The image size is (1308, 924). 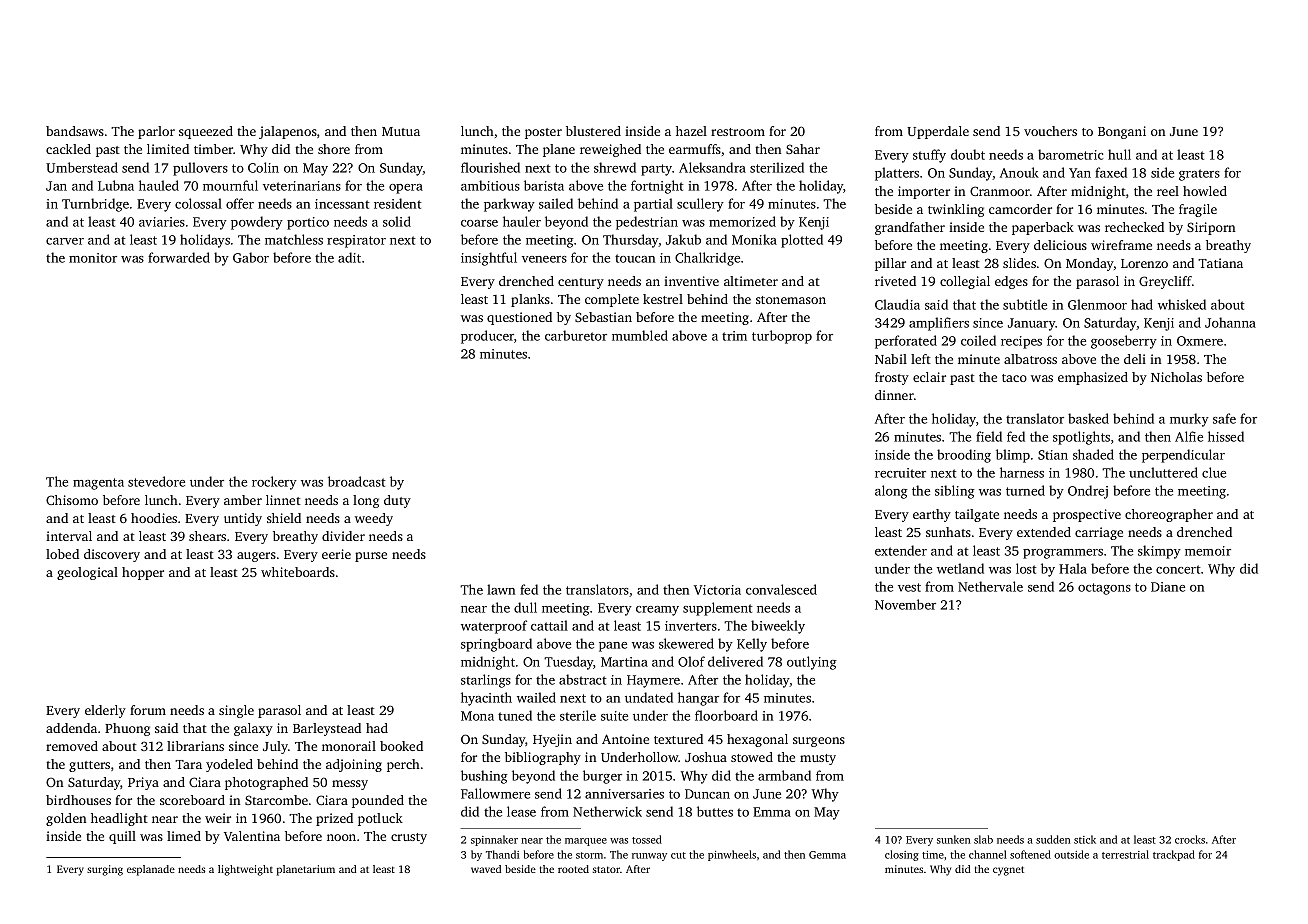 What do you see at coordinates (1122, 132) in the screenshot?
I see `Bongani` at bounding box center [1122, 132].
